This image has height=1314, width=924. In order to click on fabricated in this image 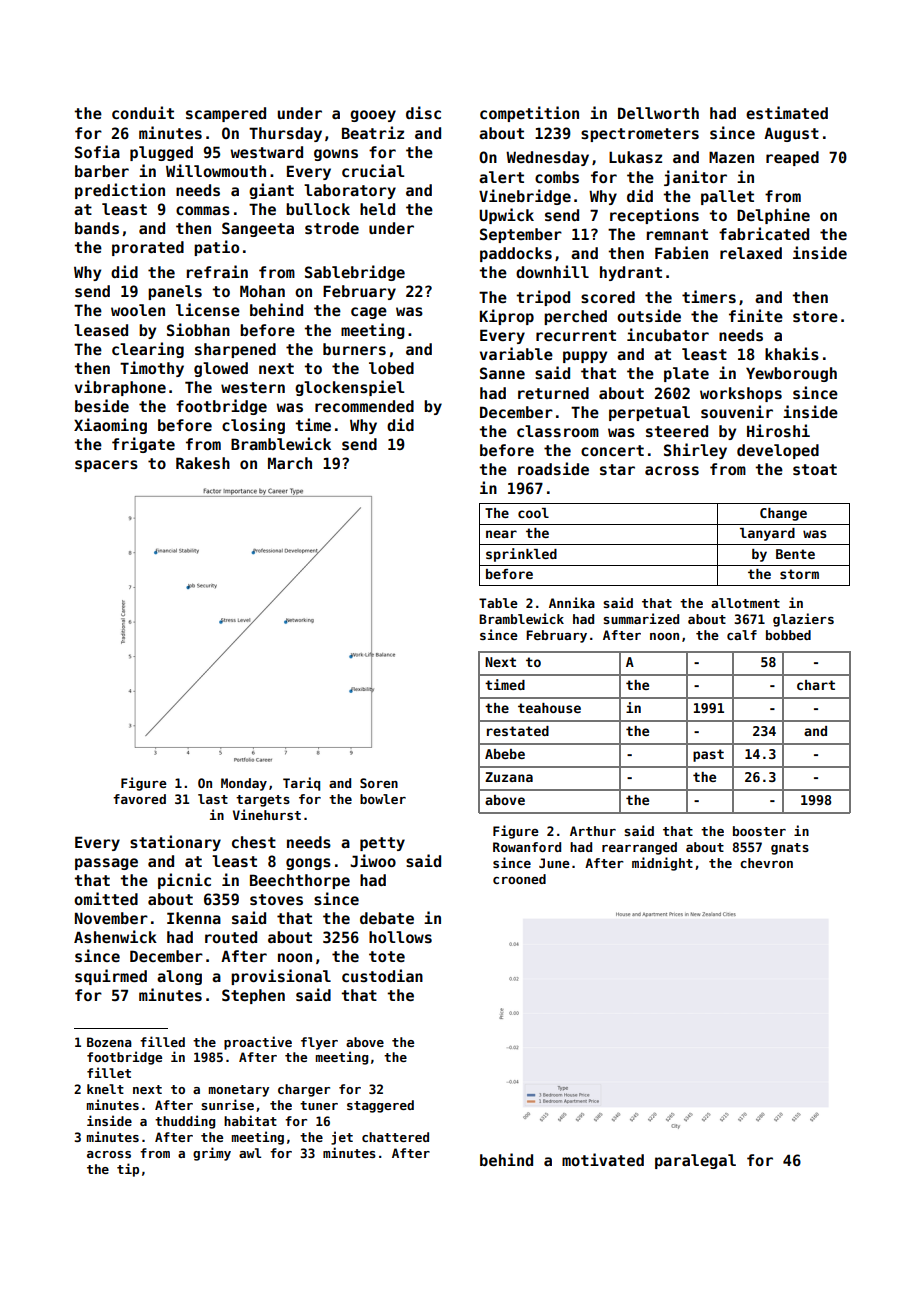, I will do `click(764, 233)`.
